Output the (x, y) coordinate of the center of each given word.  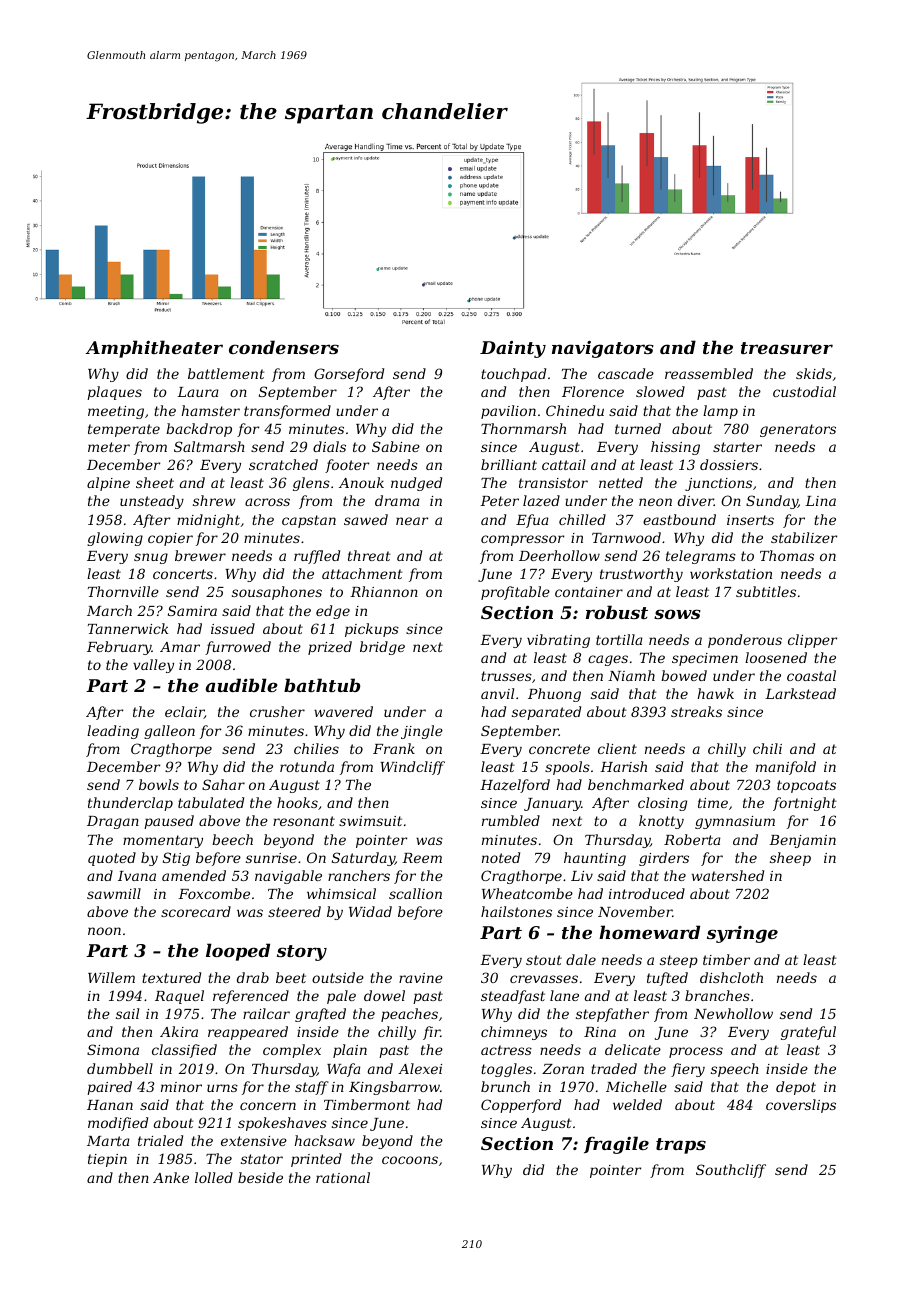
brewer (200, 555)
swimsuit (370, 821)
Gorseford (349, 375)
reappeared (248, 1033)
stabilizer (804, 538)
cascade (626, 373)
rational (343, 1177)
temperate (124, 430)
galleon (169, 732)
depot (796, 1088)
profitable (515, 593)
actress (506, 1050)
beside (260, 1177)
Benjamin (802, 841)
